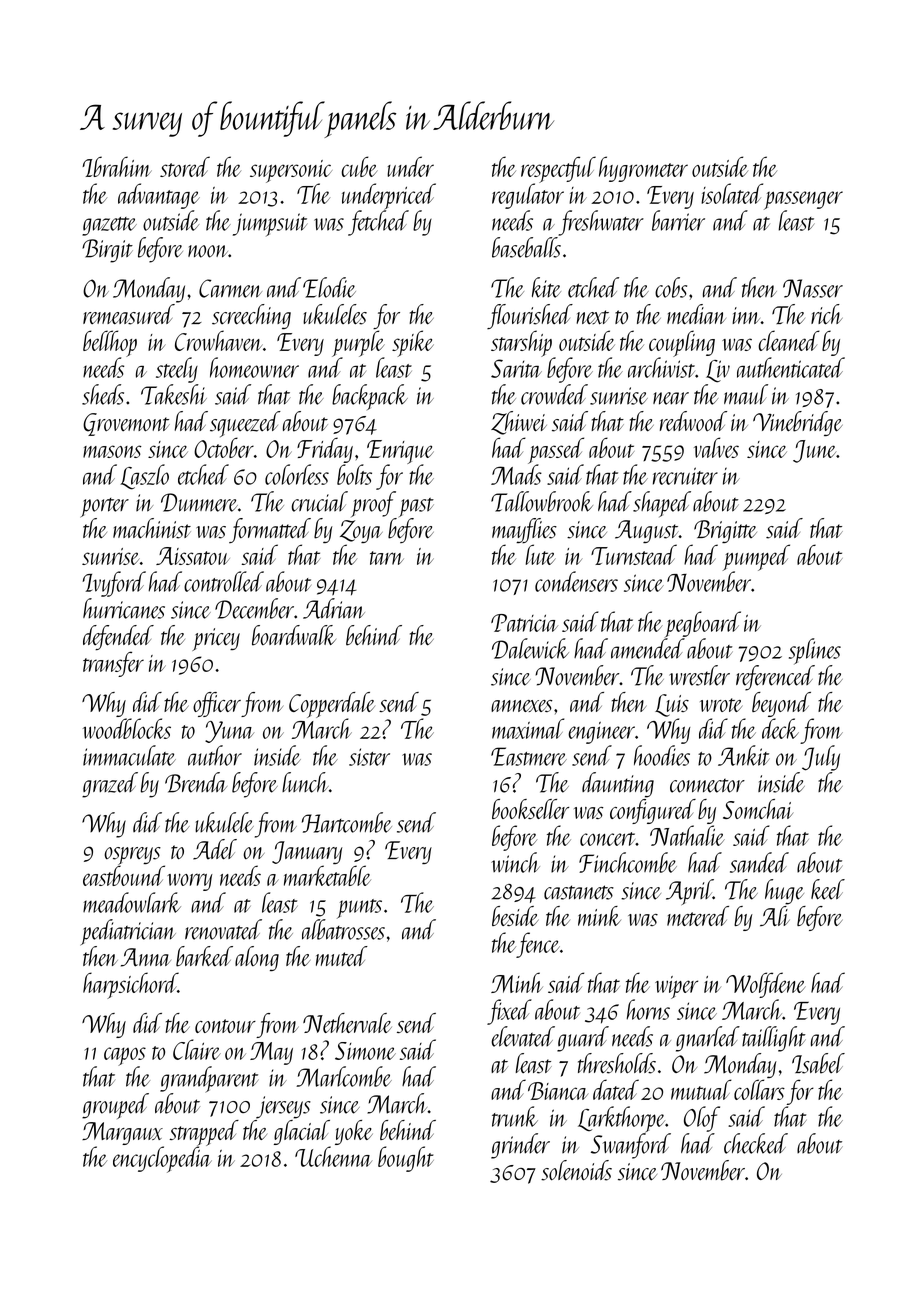 Image resolution: width=924 pixels, height=1311 pixels. What do you see at coordinates (515, 1116) in the screenshot?
I see `trunk` at bounding box center [515, 1116].
